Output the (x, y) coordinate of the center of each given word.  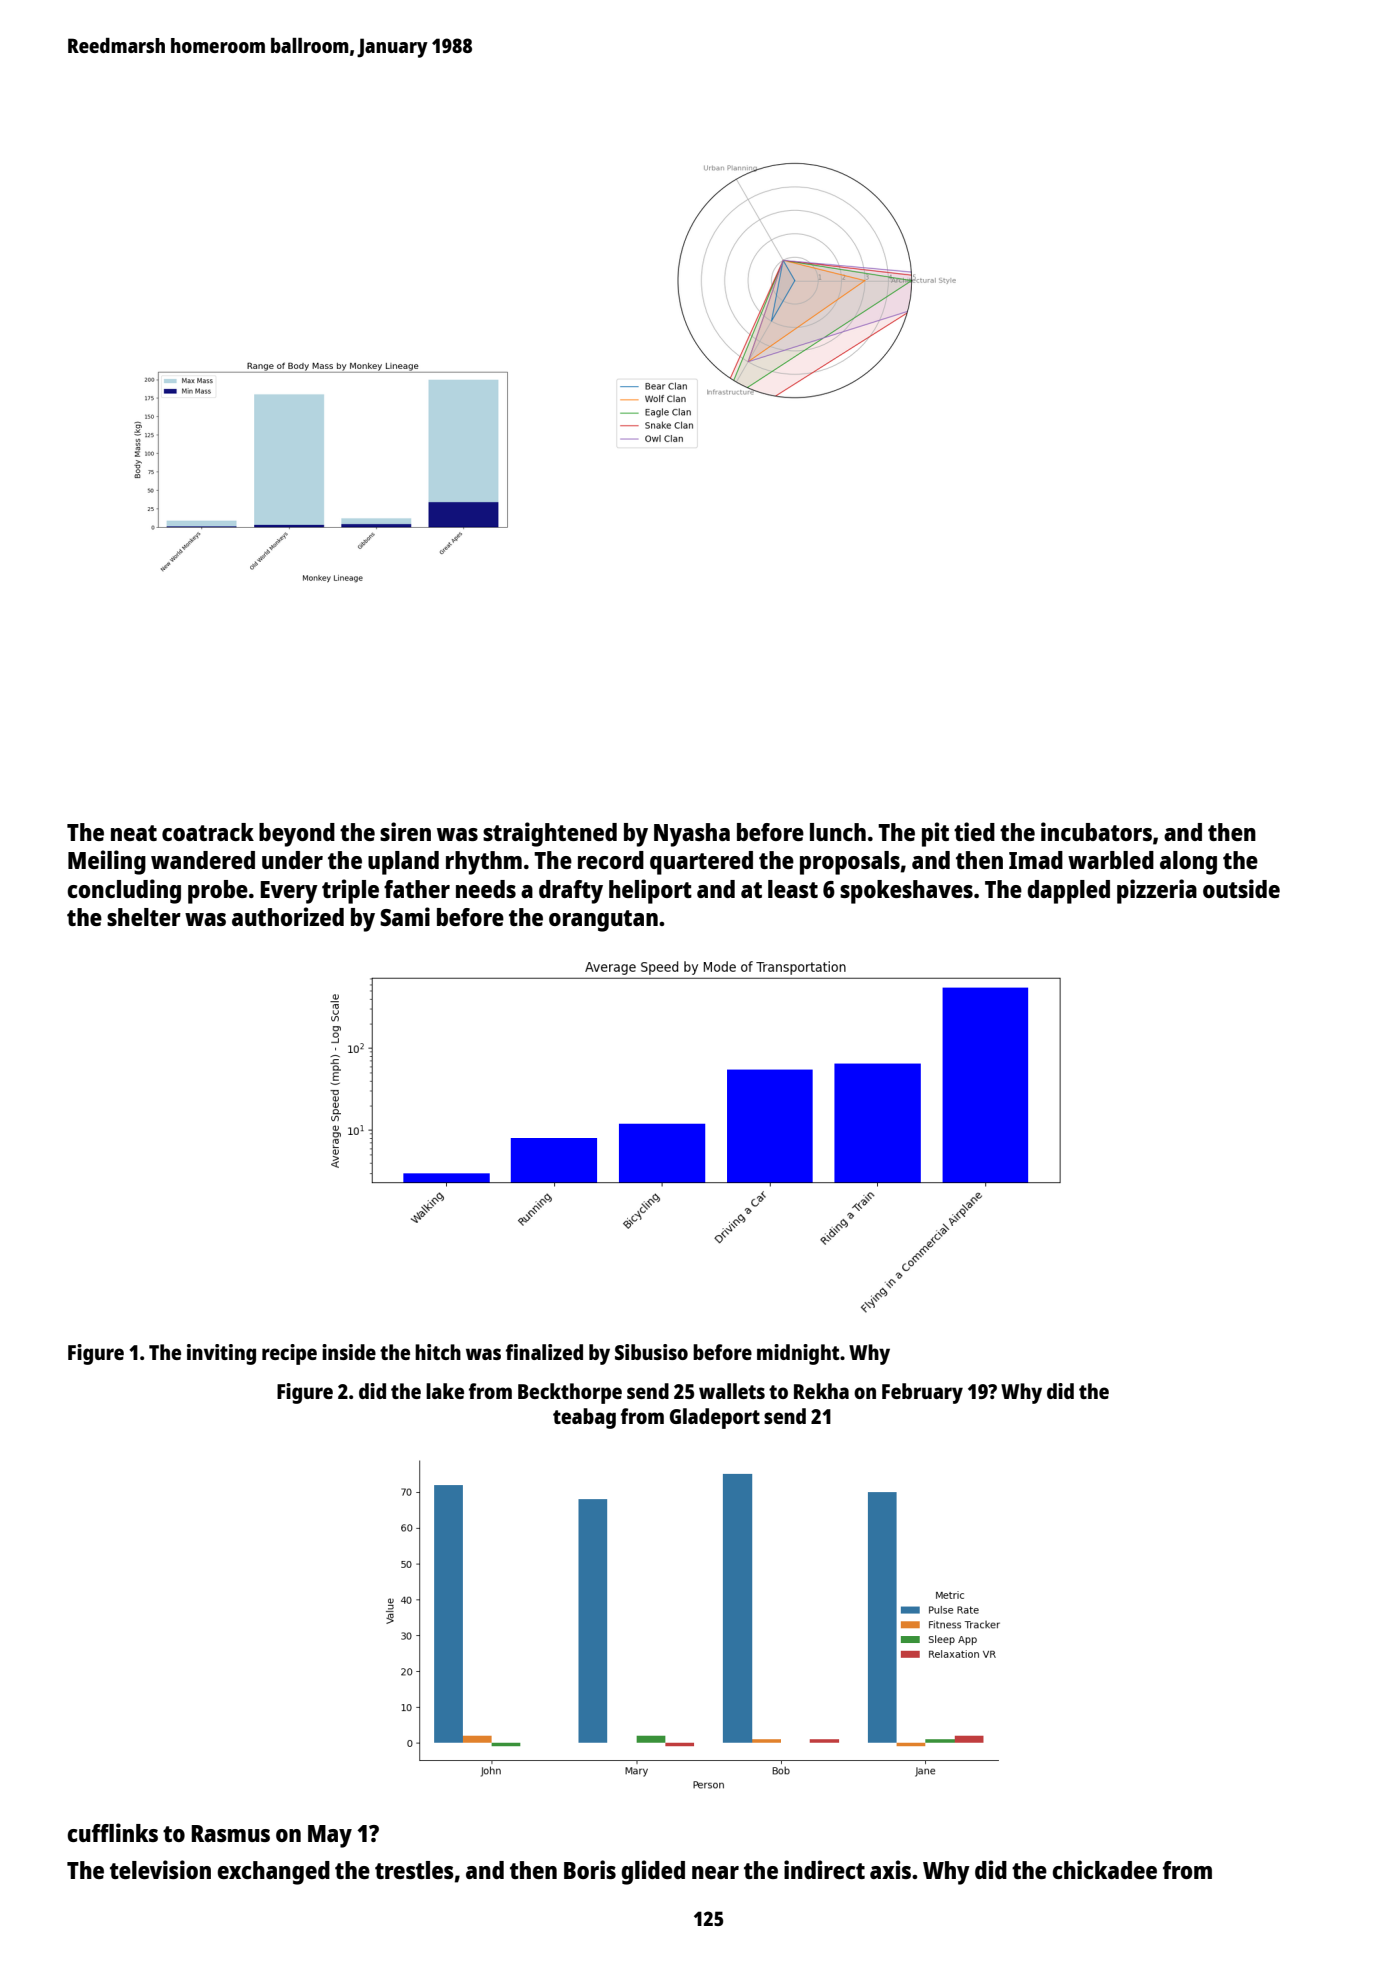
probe (218, 892)
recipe (289, 1354)
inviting (221, 1354)
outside (1241, 888)
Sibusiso (651, 1352)
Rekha (821, 1391)
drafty (571, 892)
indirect (824, 1869)
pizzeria (1157, 891)
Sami (405, 916)
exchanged (273, 1873)
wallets (732, 1391)
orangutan (603, 921)
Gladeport (715, 1418)
